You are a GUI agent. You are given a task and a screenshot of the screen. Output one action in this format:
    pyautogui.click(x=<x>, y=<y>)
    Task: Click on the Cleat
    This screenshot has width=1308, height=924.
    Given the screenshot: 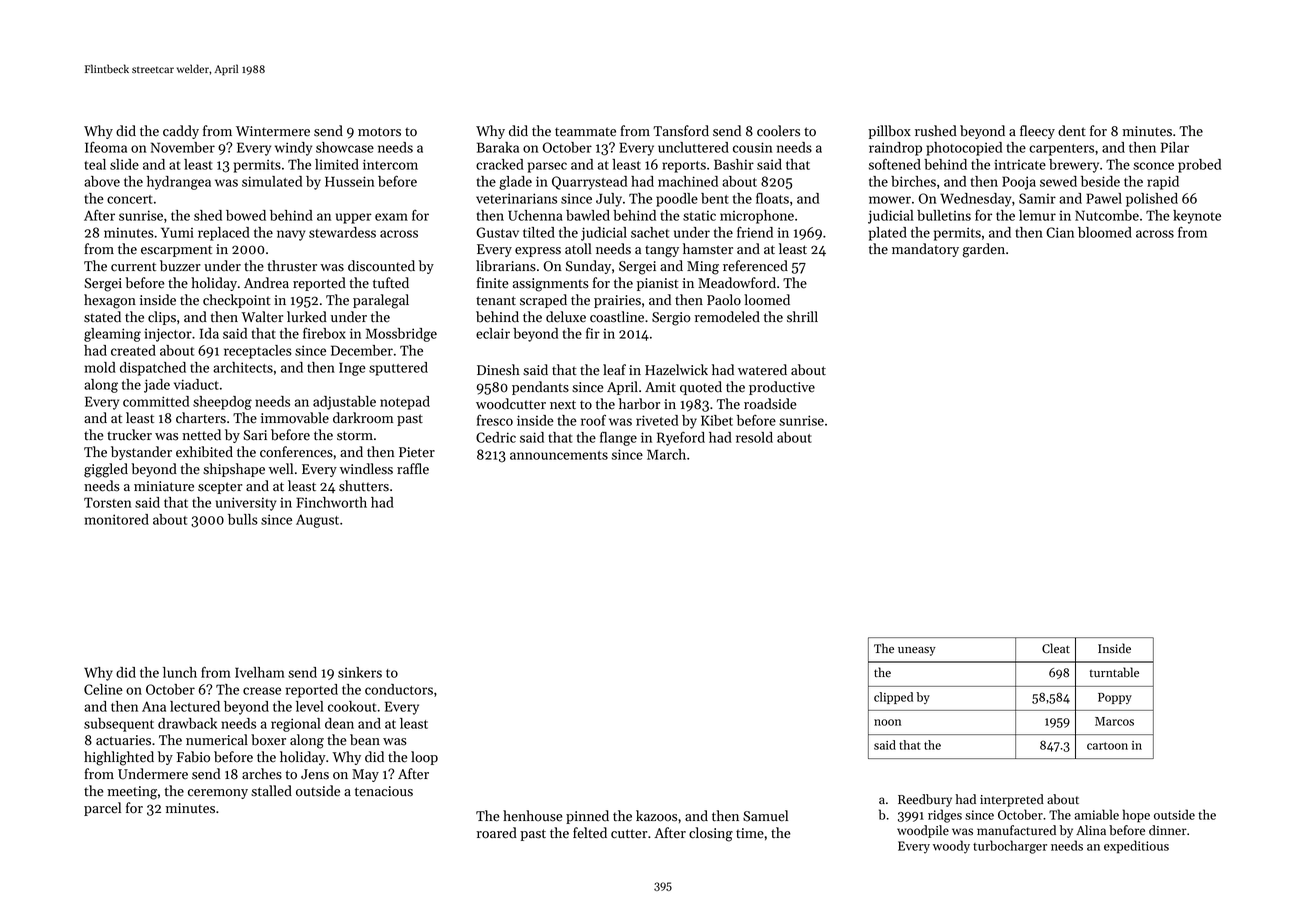 What is the action you would take?
    pyautogui.click(x=1056, y=648)
